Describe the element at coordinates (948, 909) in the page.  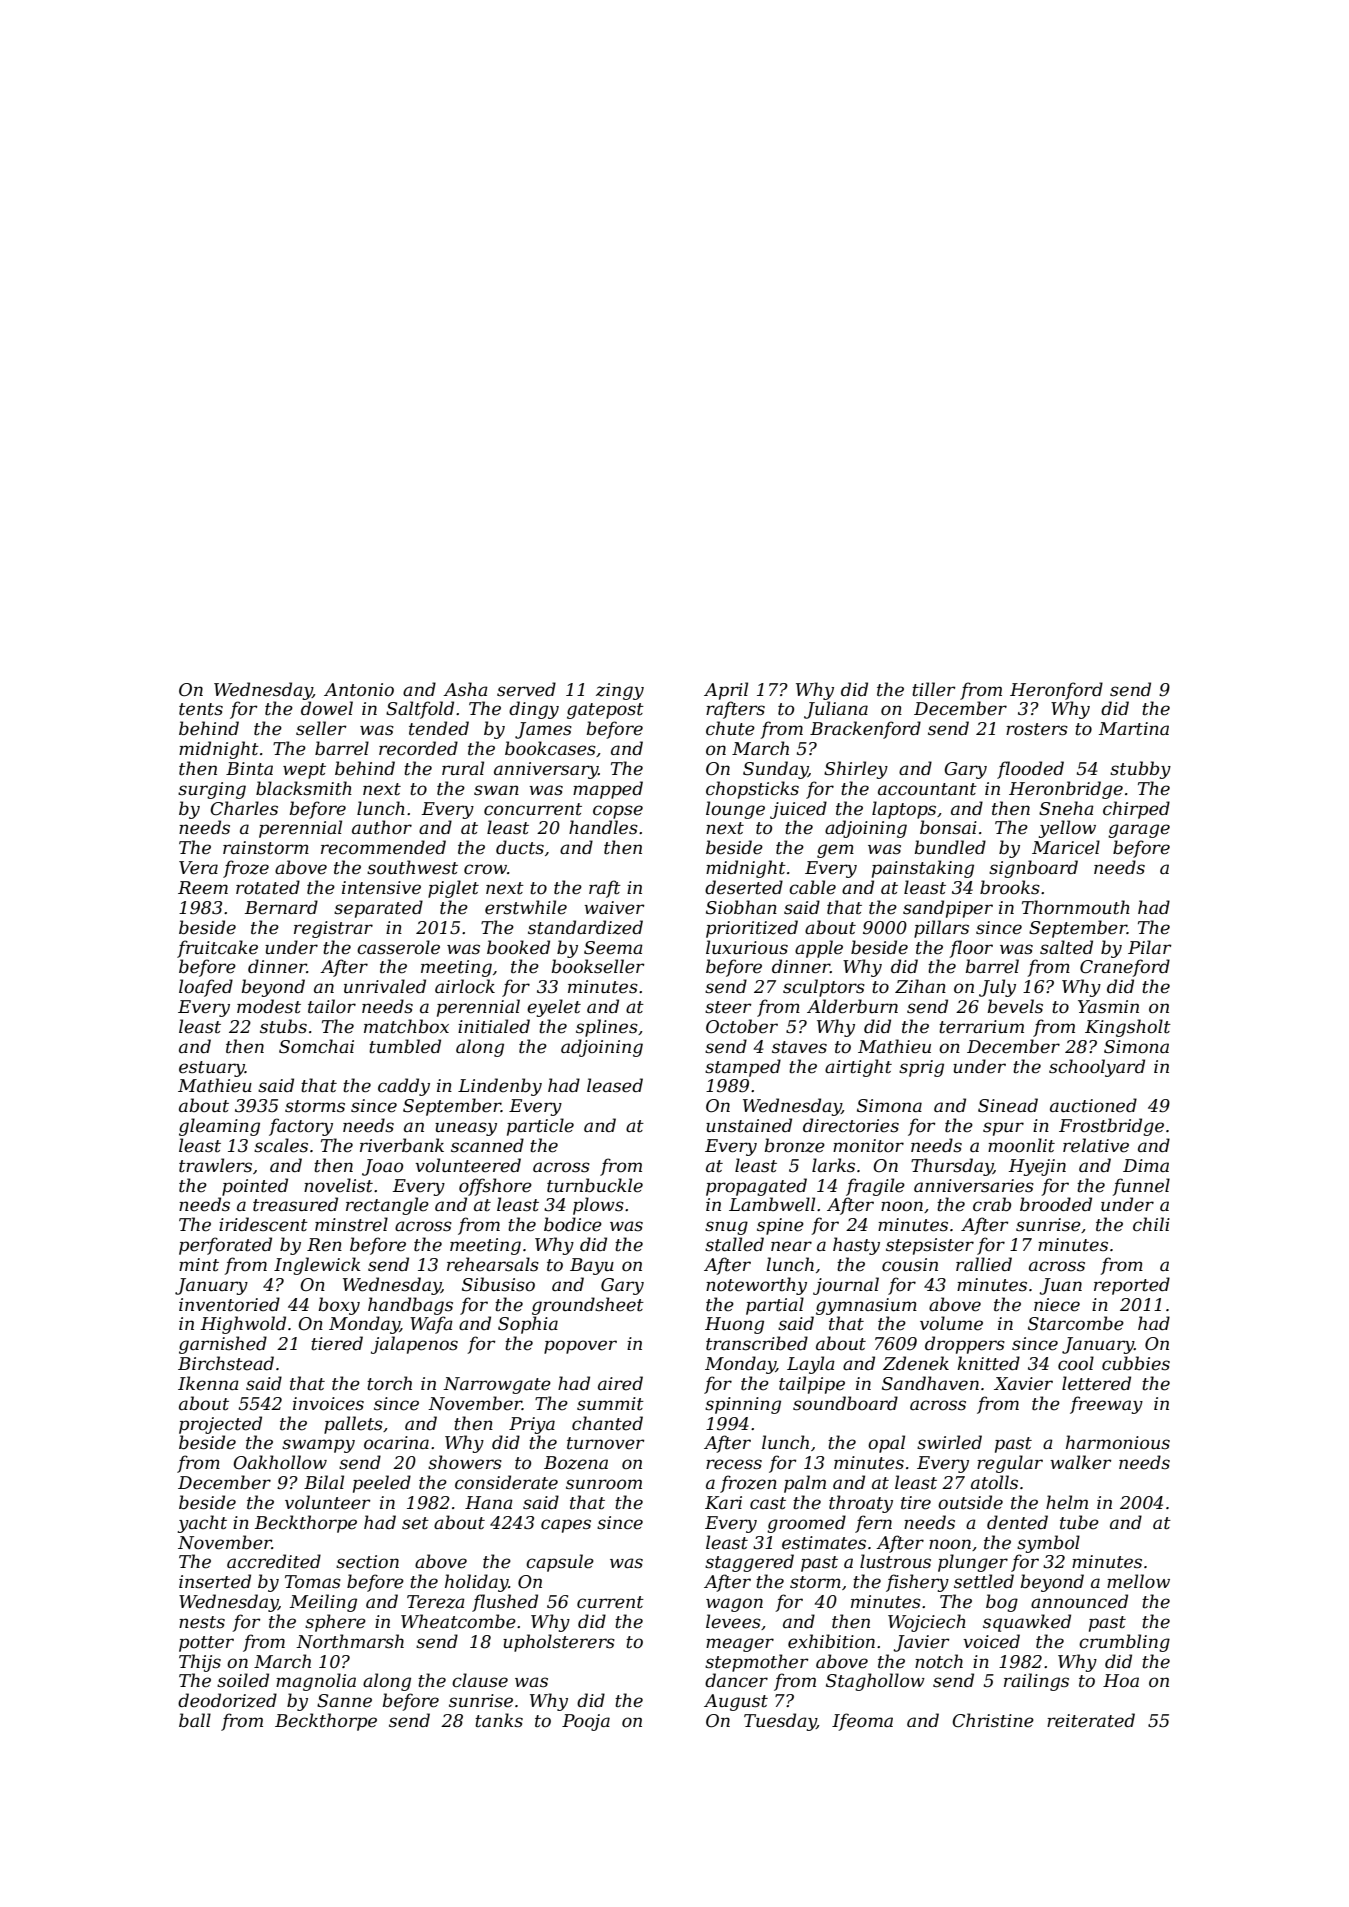
I see `sandpiper` at that location.
